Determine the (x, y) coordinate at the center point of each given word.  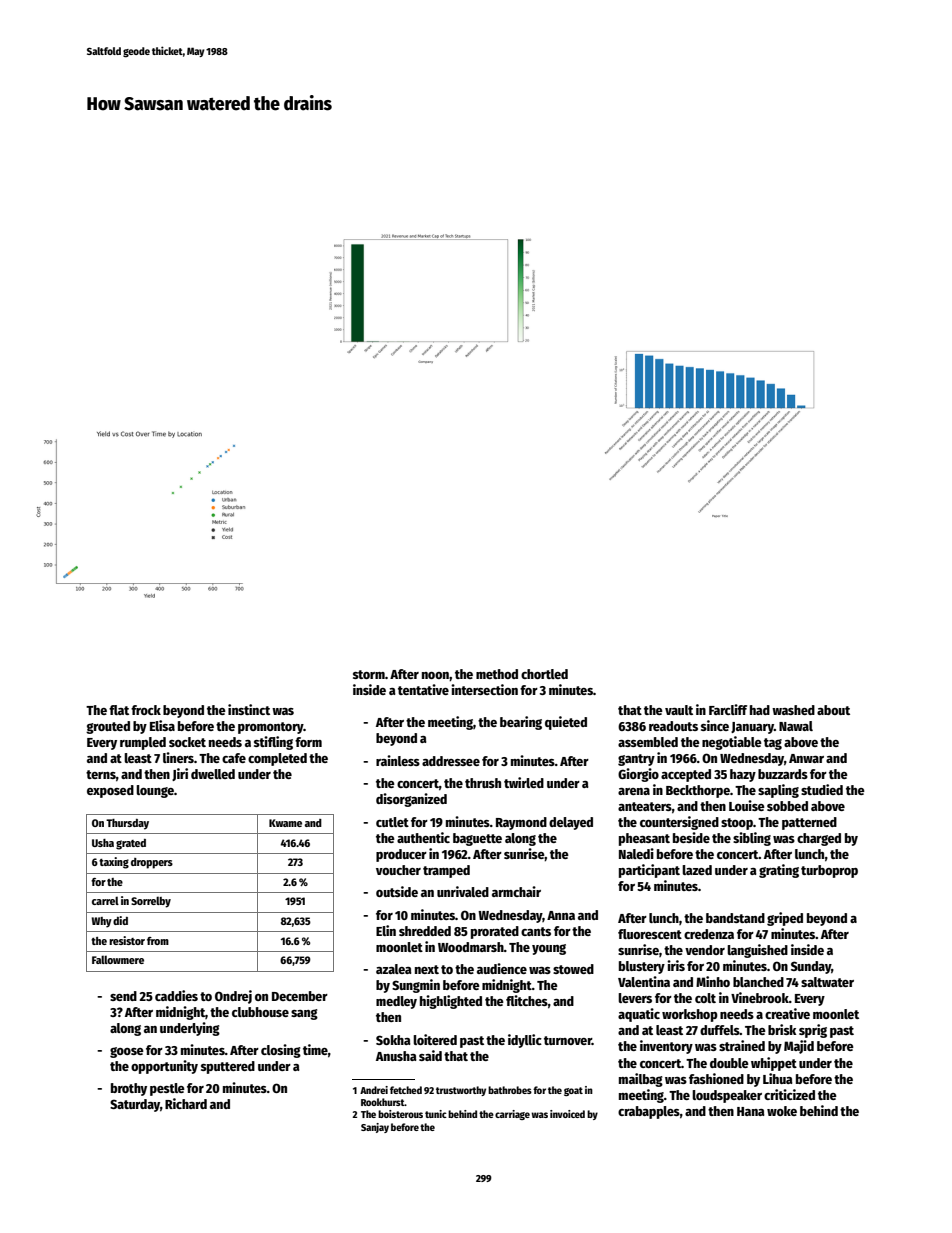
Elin (386, 930)
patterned (809, 823)
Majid (799, 1047)
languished (757, 951)
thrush (483, 783)
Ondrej (233, 997)
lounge (155, 791)
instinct (249, 709)
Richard (186, 1103)
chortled (544, 674)
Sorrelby (151, 902)
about (833, 710)
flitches (527, 1000)
